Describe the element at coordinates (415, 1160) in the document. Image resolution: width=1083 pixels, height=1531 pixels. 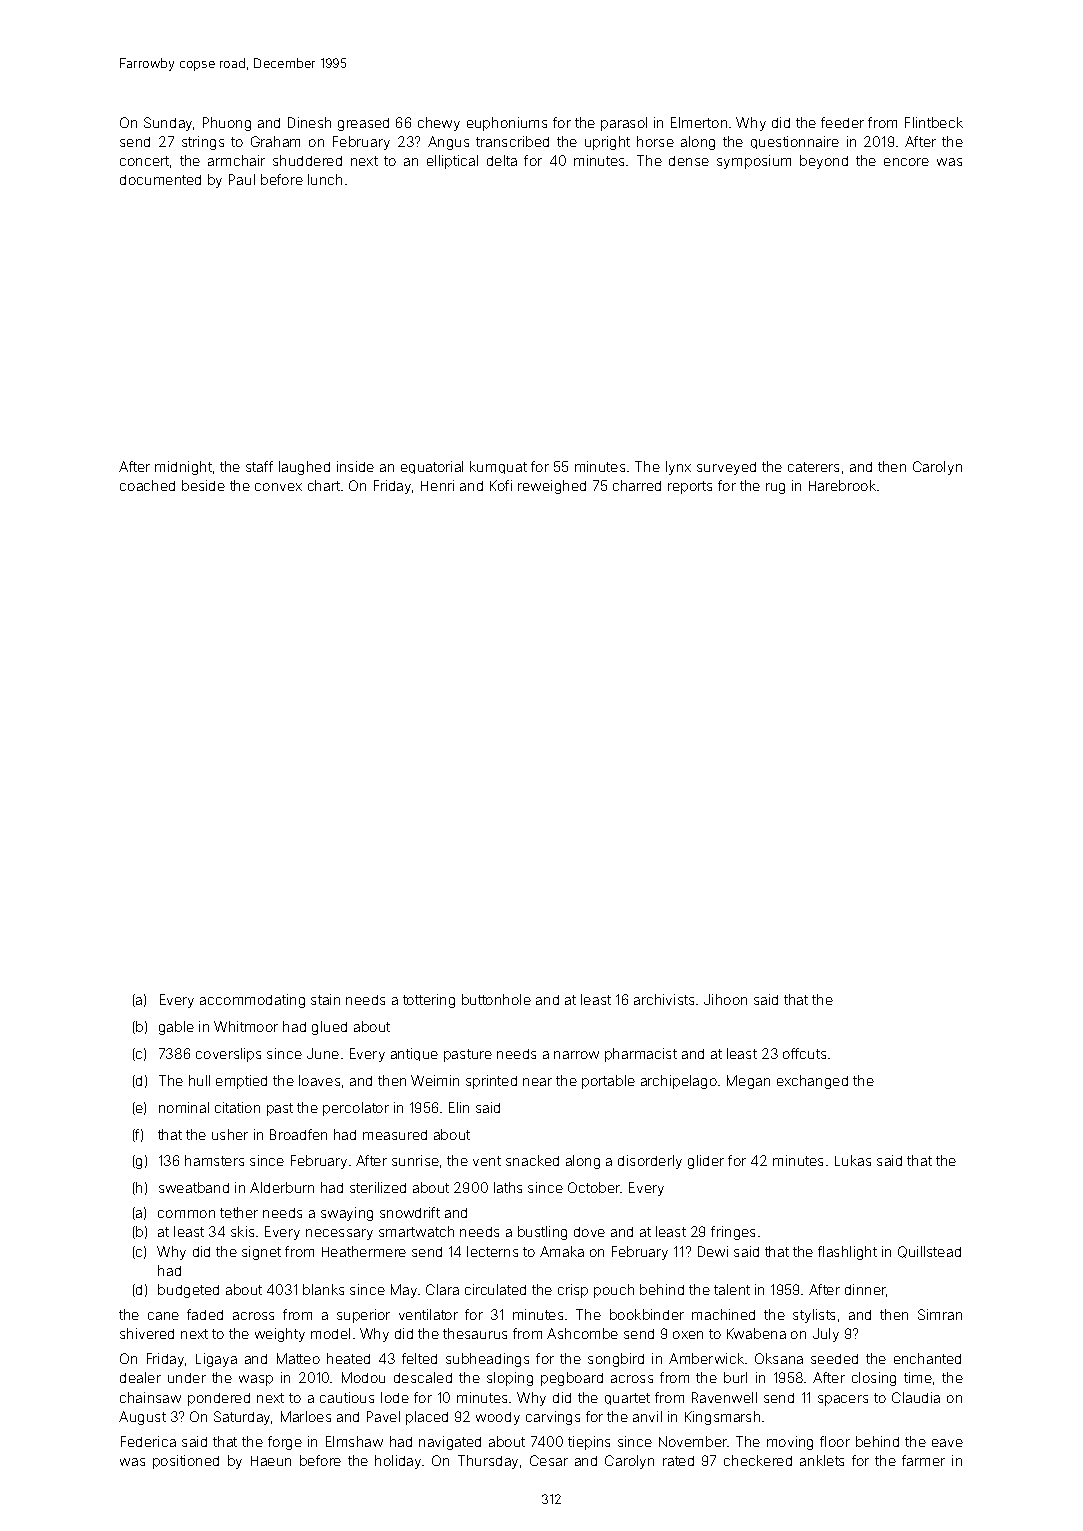
I see `sunrise` at that location.
